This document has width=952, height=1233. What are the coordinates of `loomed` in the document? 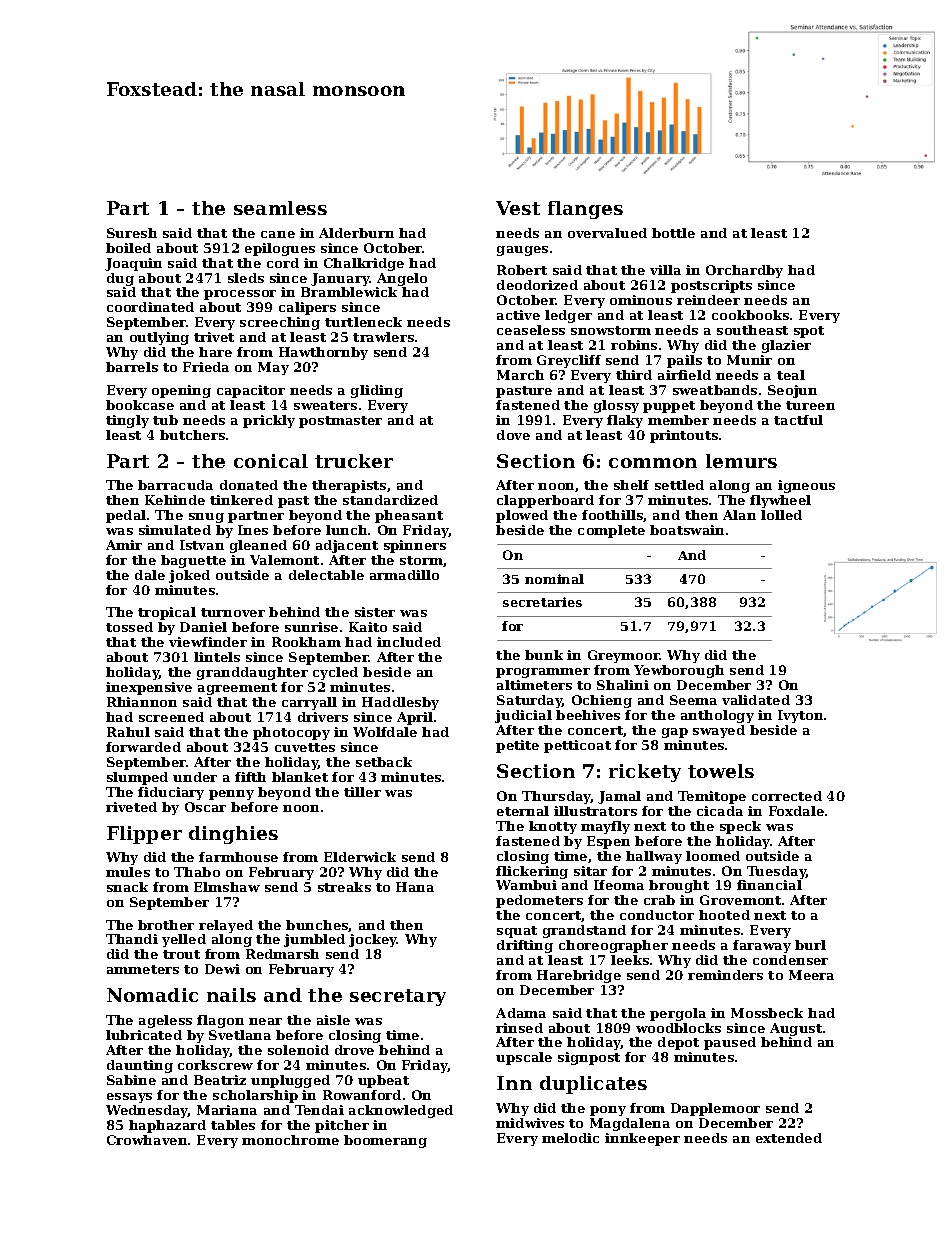 It's located at (713, 856).
